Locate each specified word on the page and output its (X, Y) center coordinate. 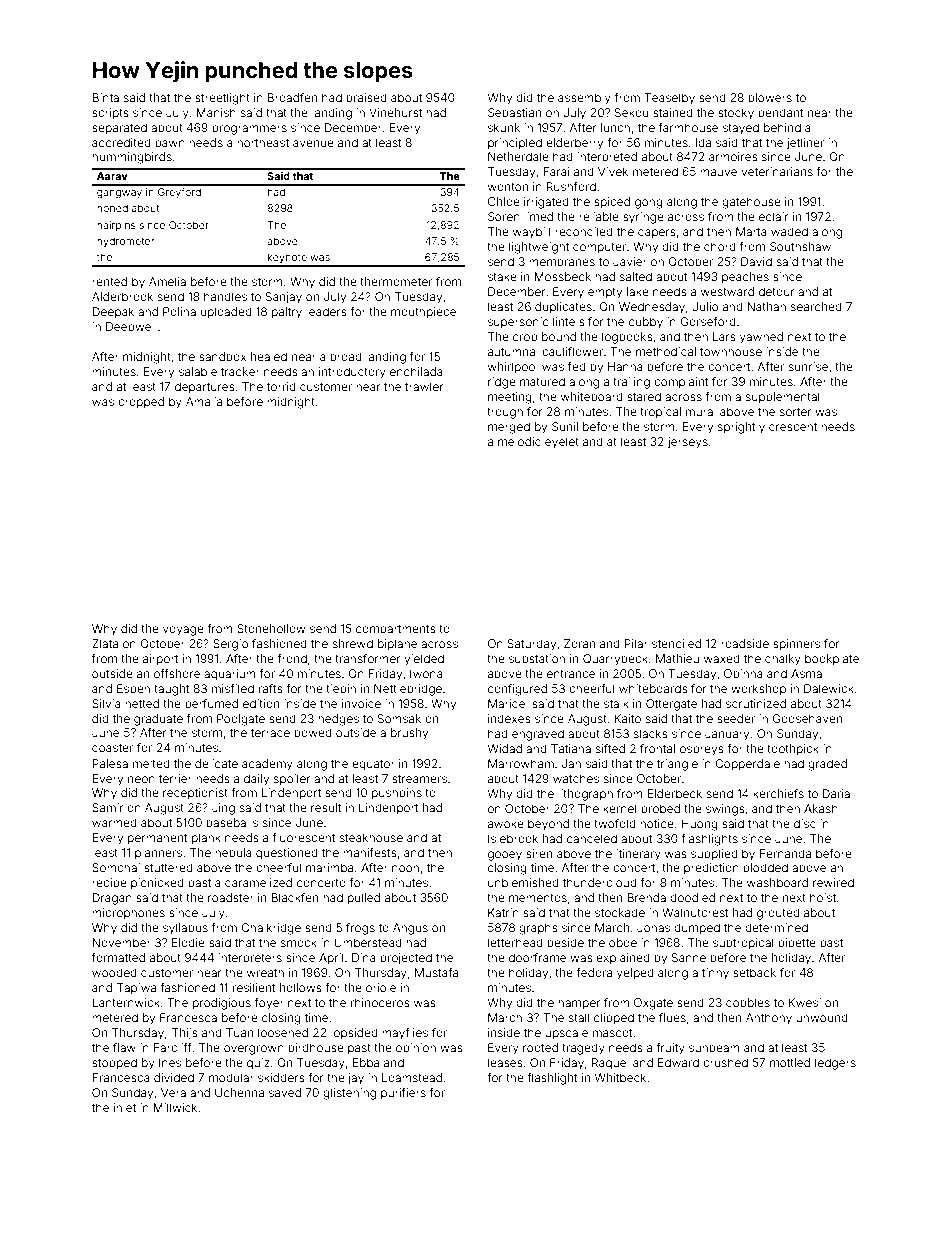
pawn (170, 144)
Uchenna (239, 1092)
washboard (777, 882)
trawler (424, 386)
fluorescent (303, 837)
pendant (780, 113)
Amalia (204, 401)
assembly (584, 99)
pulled (364, 899)
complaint (681, 383)
